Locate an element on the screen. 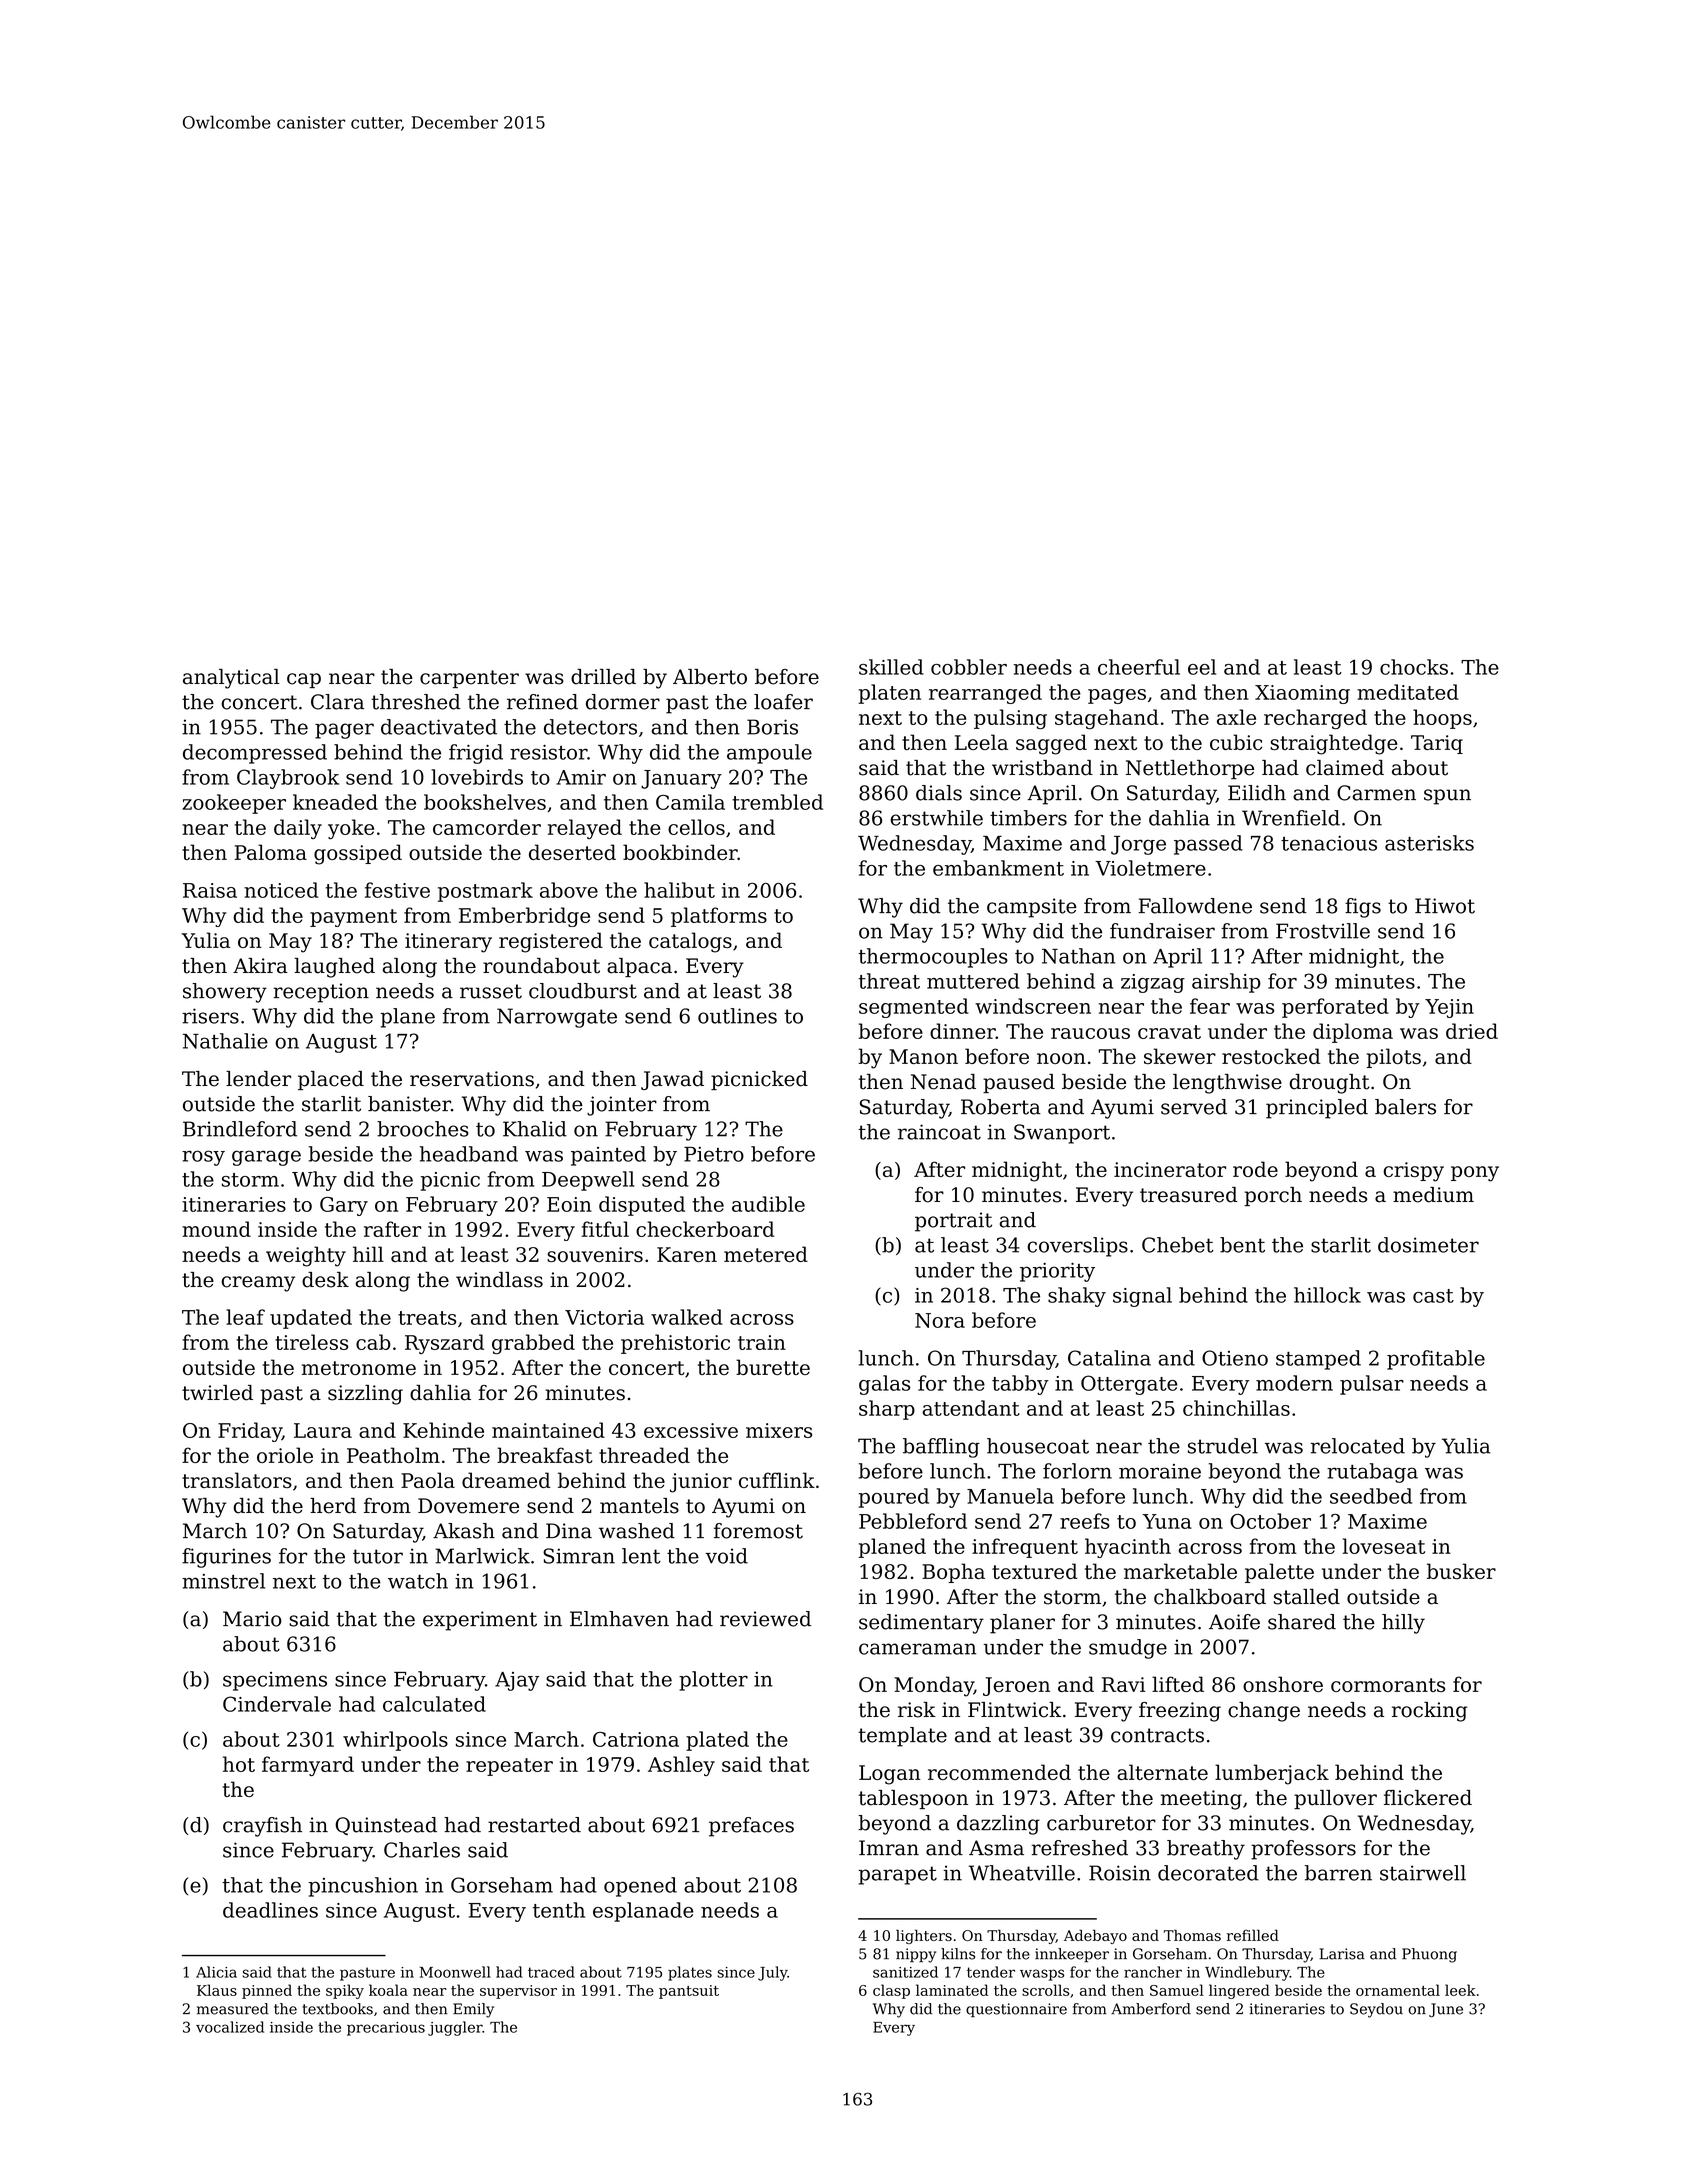  drilled is located at coordinates (603, 677).
